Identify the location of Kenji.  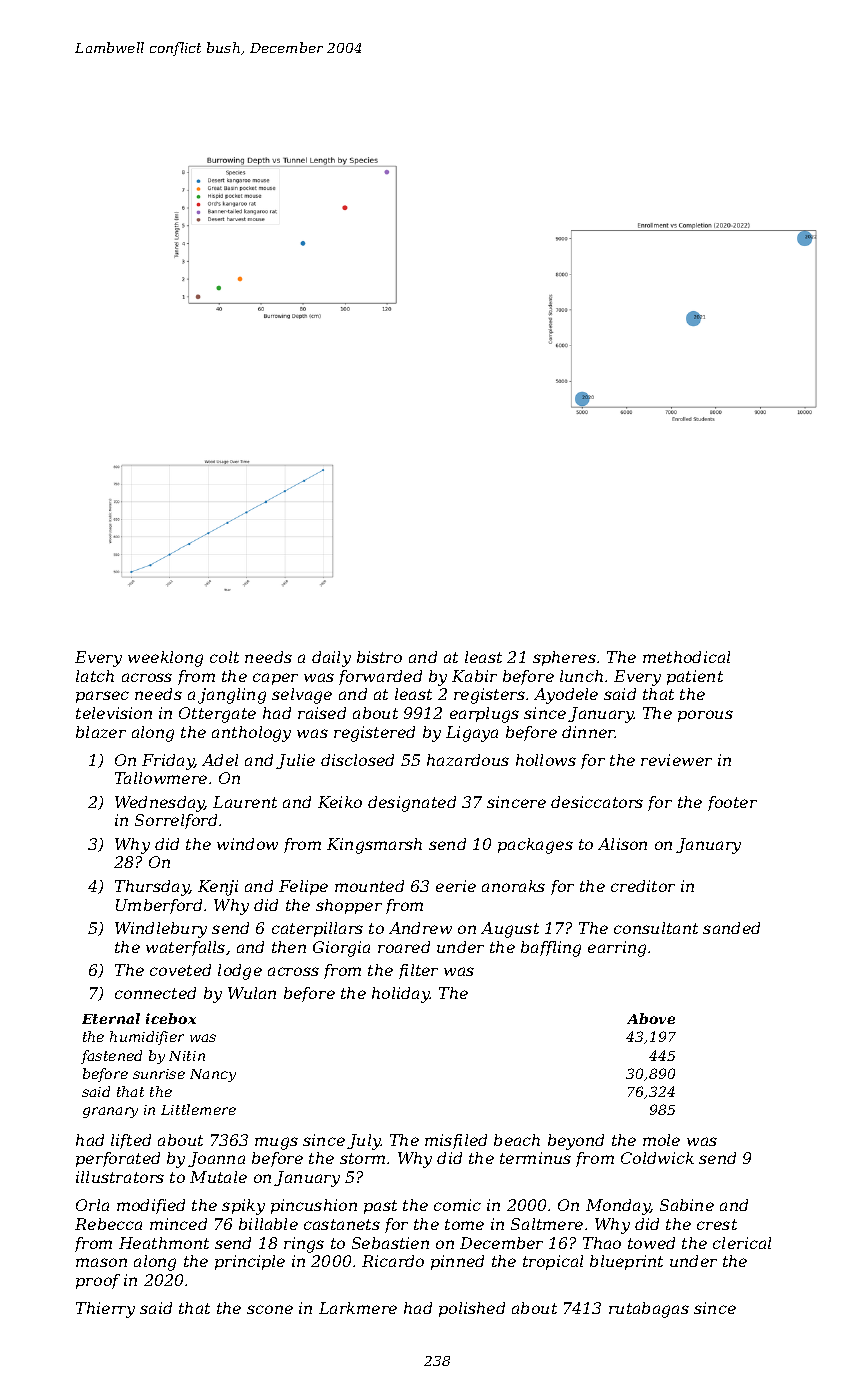
(218, 888).
